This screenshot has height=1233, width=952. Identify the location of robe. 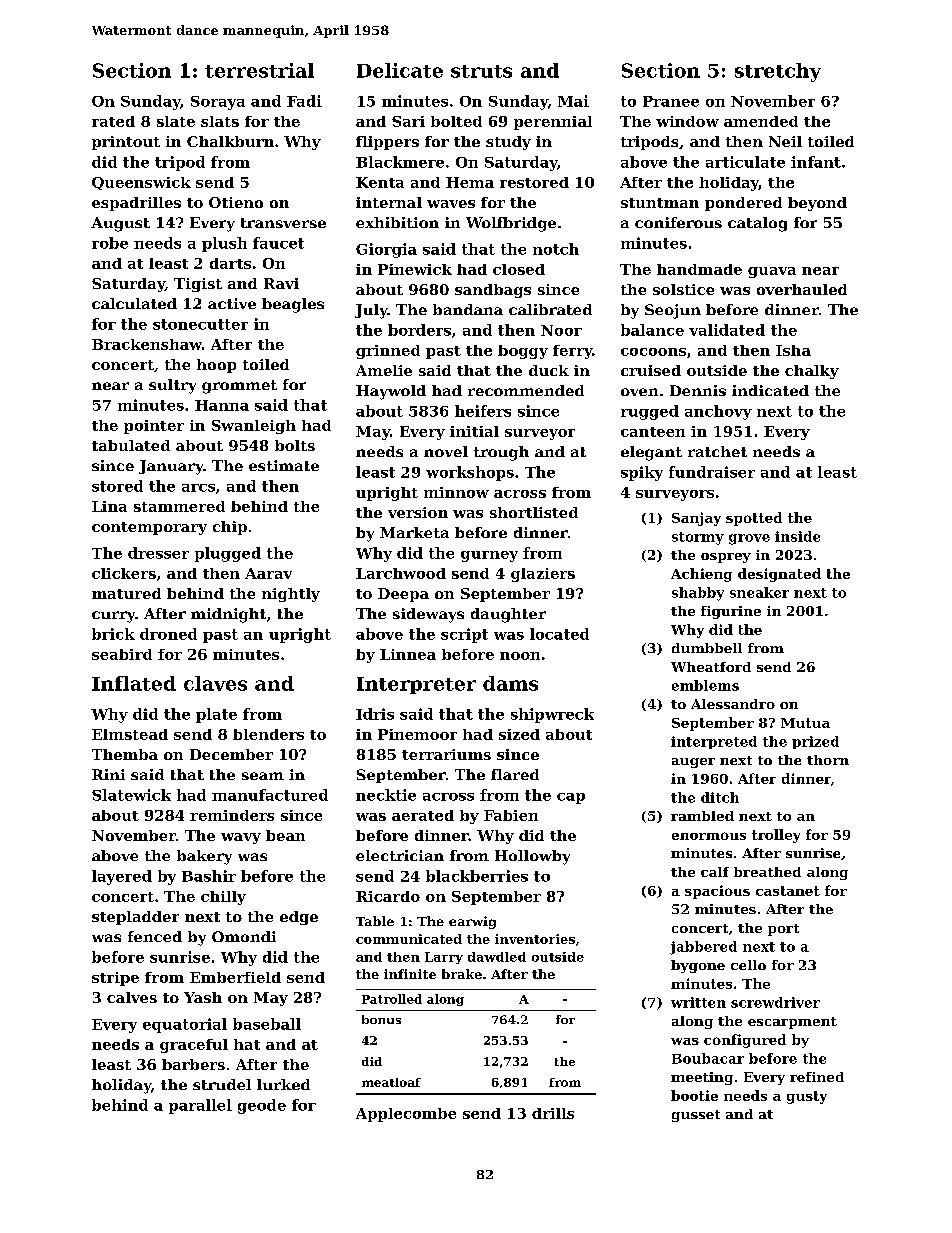
(110, 243).
